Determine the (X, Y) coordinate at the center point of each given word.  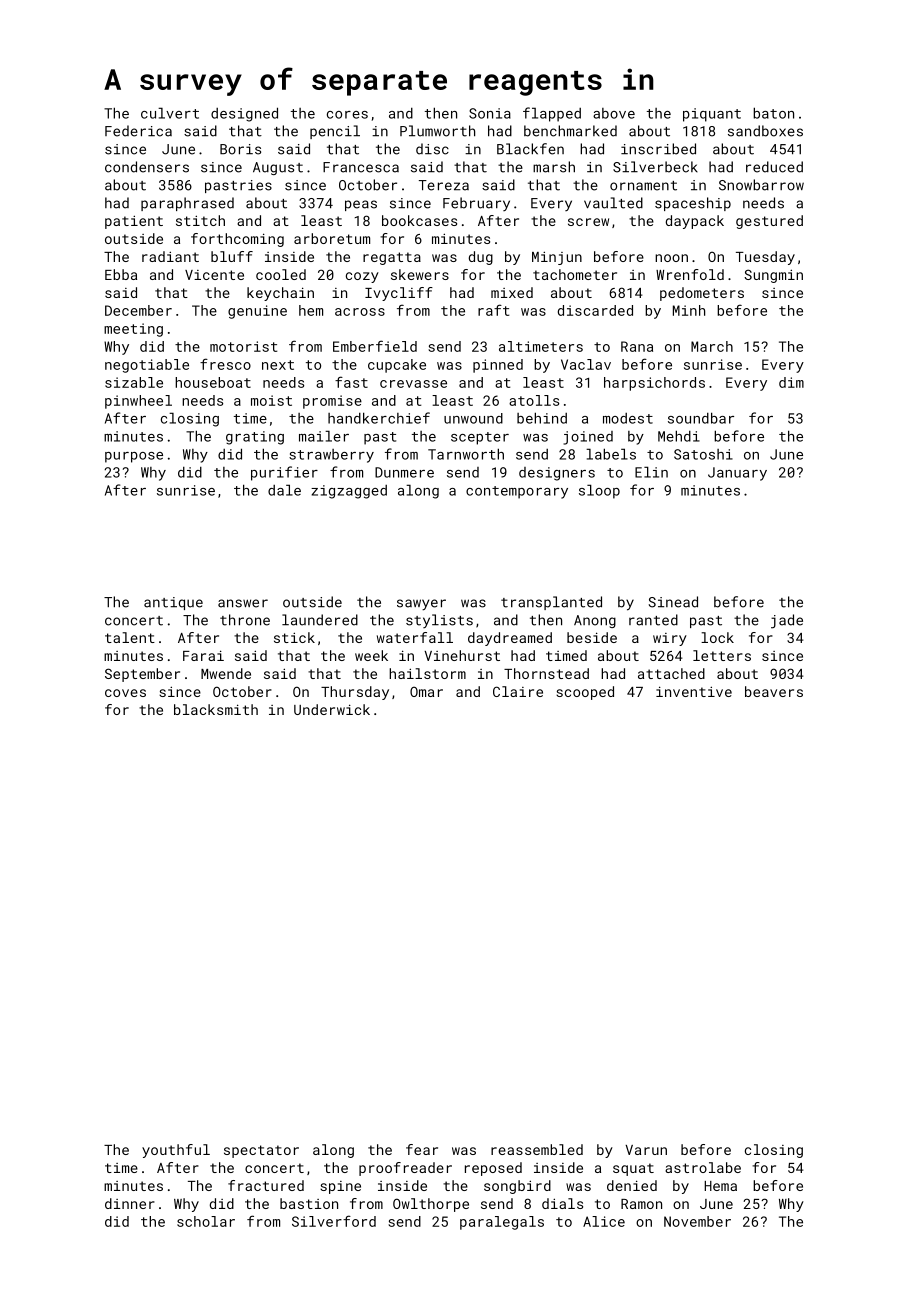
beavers (774, 691)
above (614, 113)
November (697, 1221)
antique (173, 603)
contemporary (517, 492)
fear (422, 1149)
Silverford (334, 1221)
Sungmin (773, 276)
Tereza (444, 185)
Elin (651, 472)
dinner (130, 1203)
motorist (243, 346)
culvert (170, 113)
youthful (176, 1151)
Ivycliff (399, 294)
